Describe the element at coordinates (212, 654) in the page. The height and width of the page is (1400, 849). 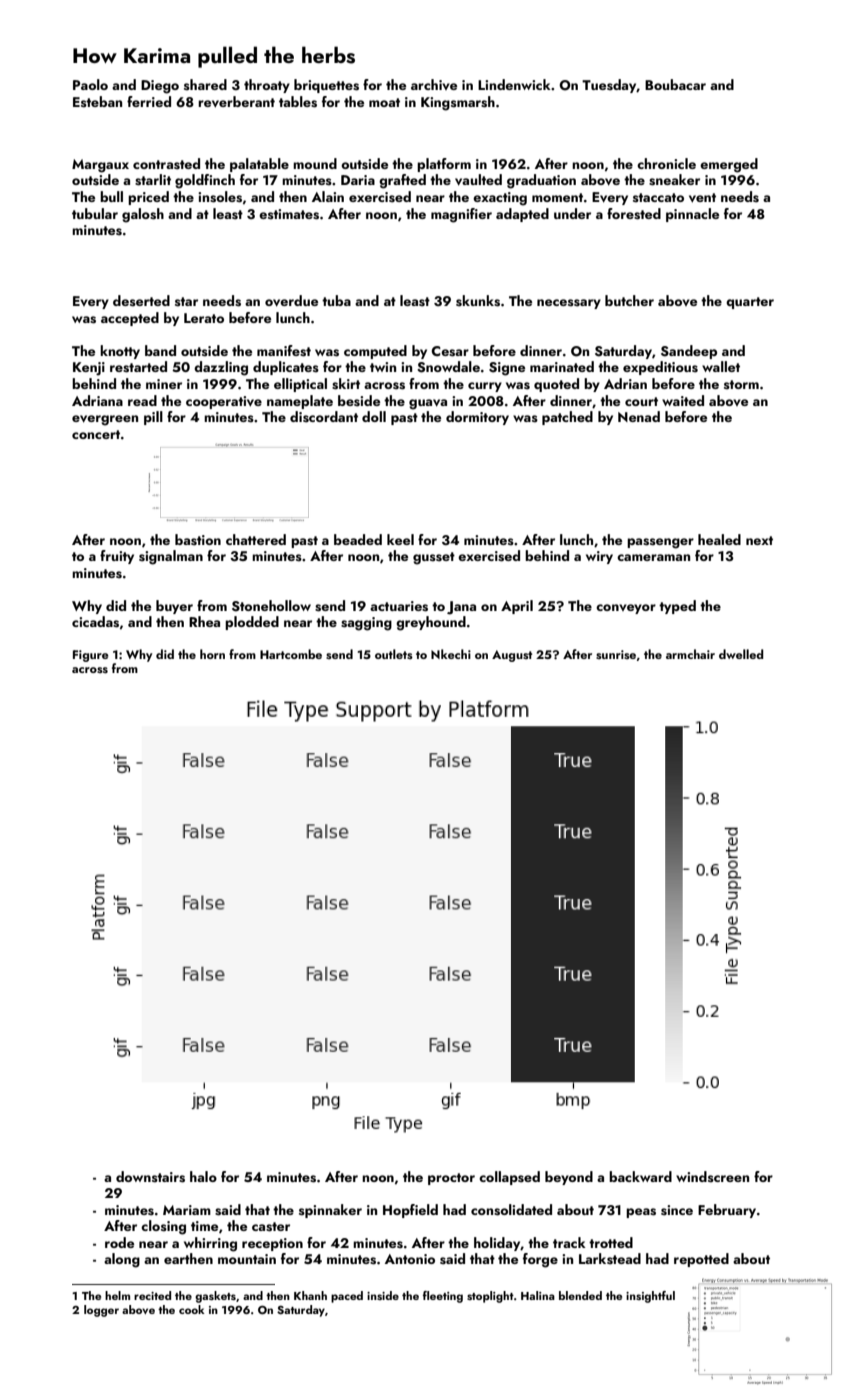
I see `horn` at that location.
